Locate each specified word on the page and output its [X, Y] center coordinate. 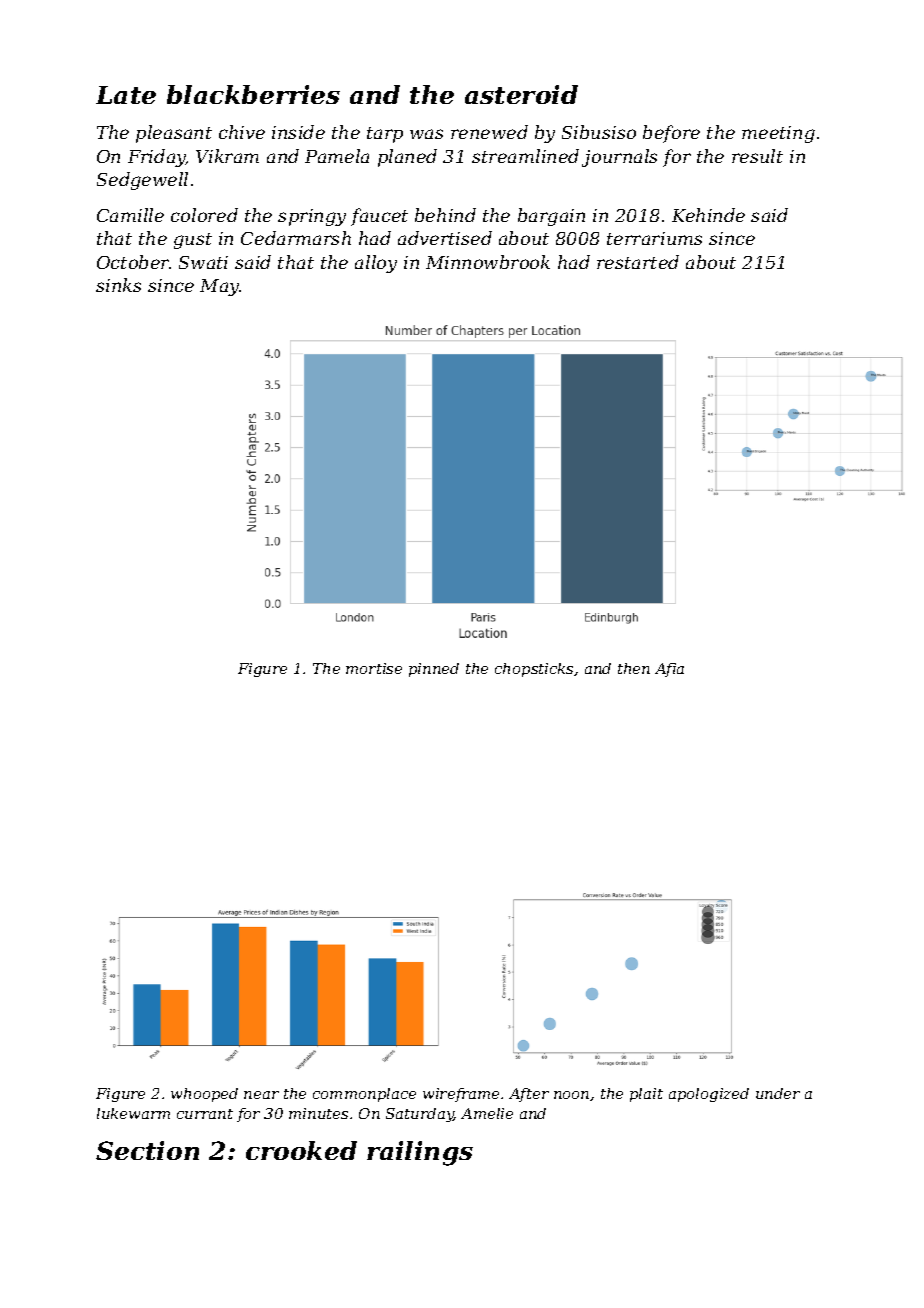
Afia [669, 670]
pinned [434, 670]
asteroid [521, 94]
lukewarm [133, 1113]
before [671, 134]
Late [126, 95]
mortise [374, 668]
